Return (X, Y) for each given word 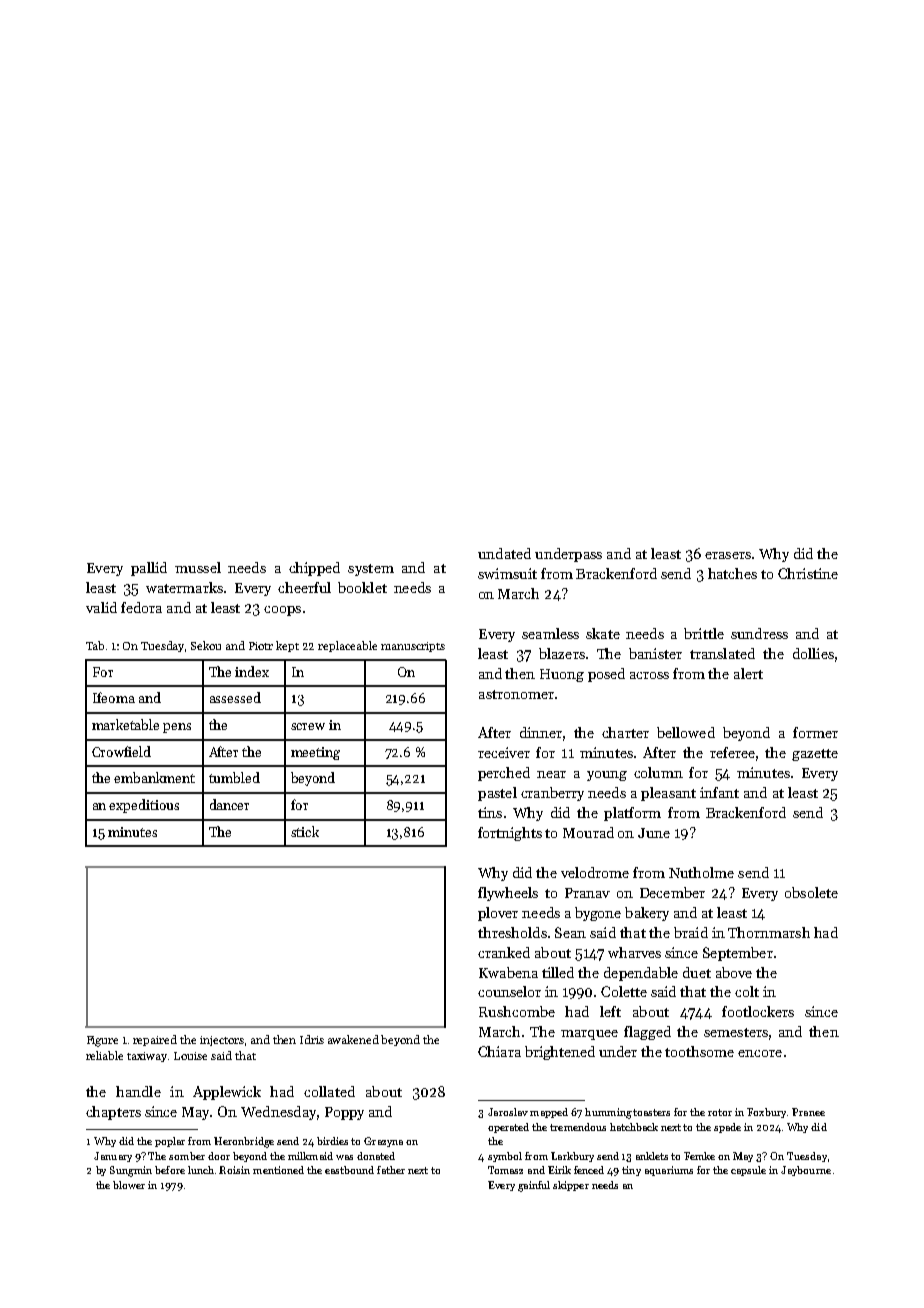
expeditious (144, 806)
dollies (813, 653)
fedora (141, 607)
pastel (497, 794)
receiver (504, 752)
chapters (113, 1113)
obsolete (811, 892)
